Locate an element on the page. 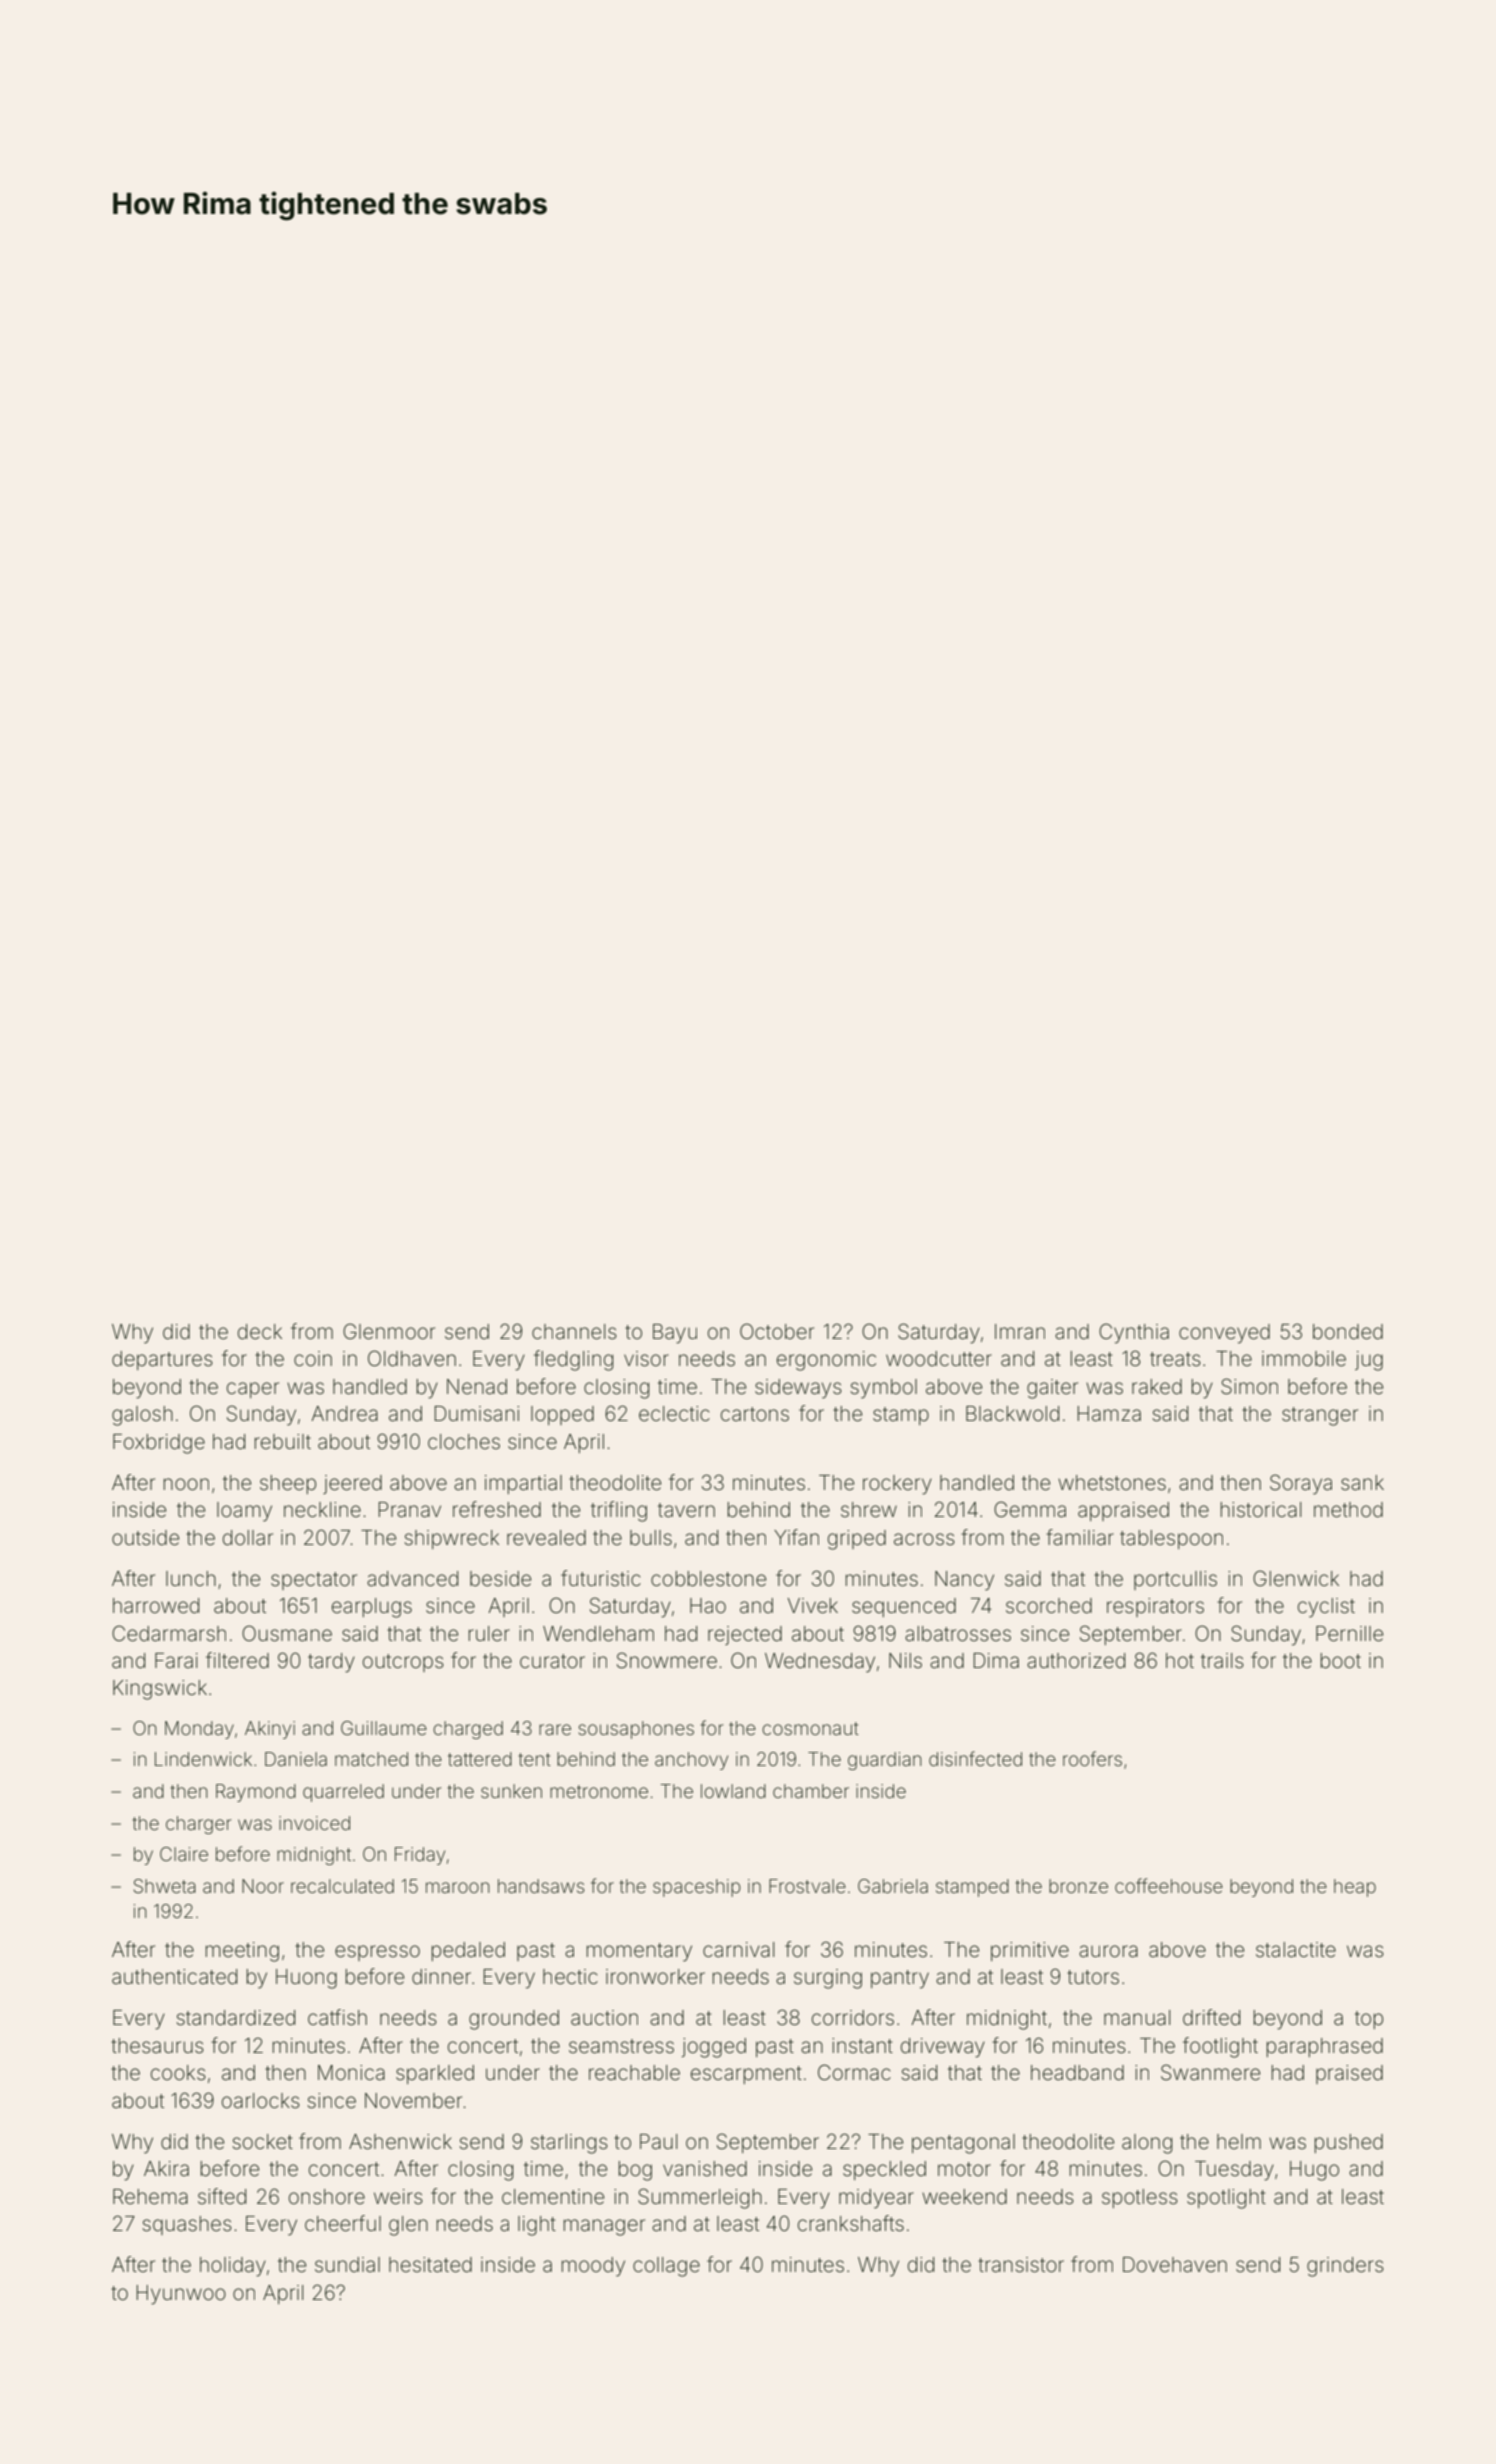 The height and width of the document is (2464, 1496). Hamza is located at coordinates (1109, 1413).
